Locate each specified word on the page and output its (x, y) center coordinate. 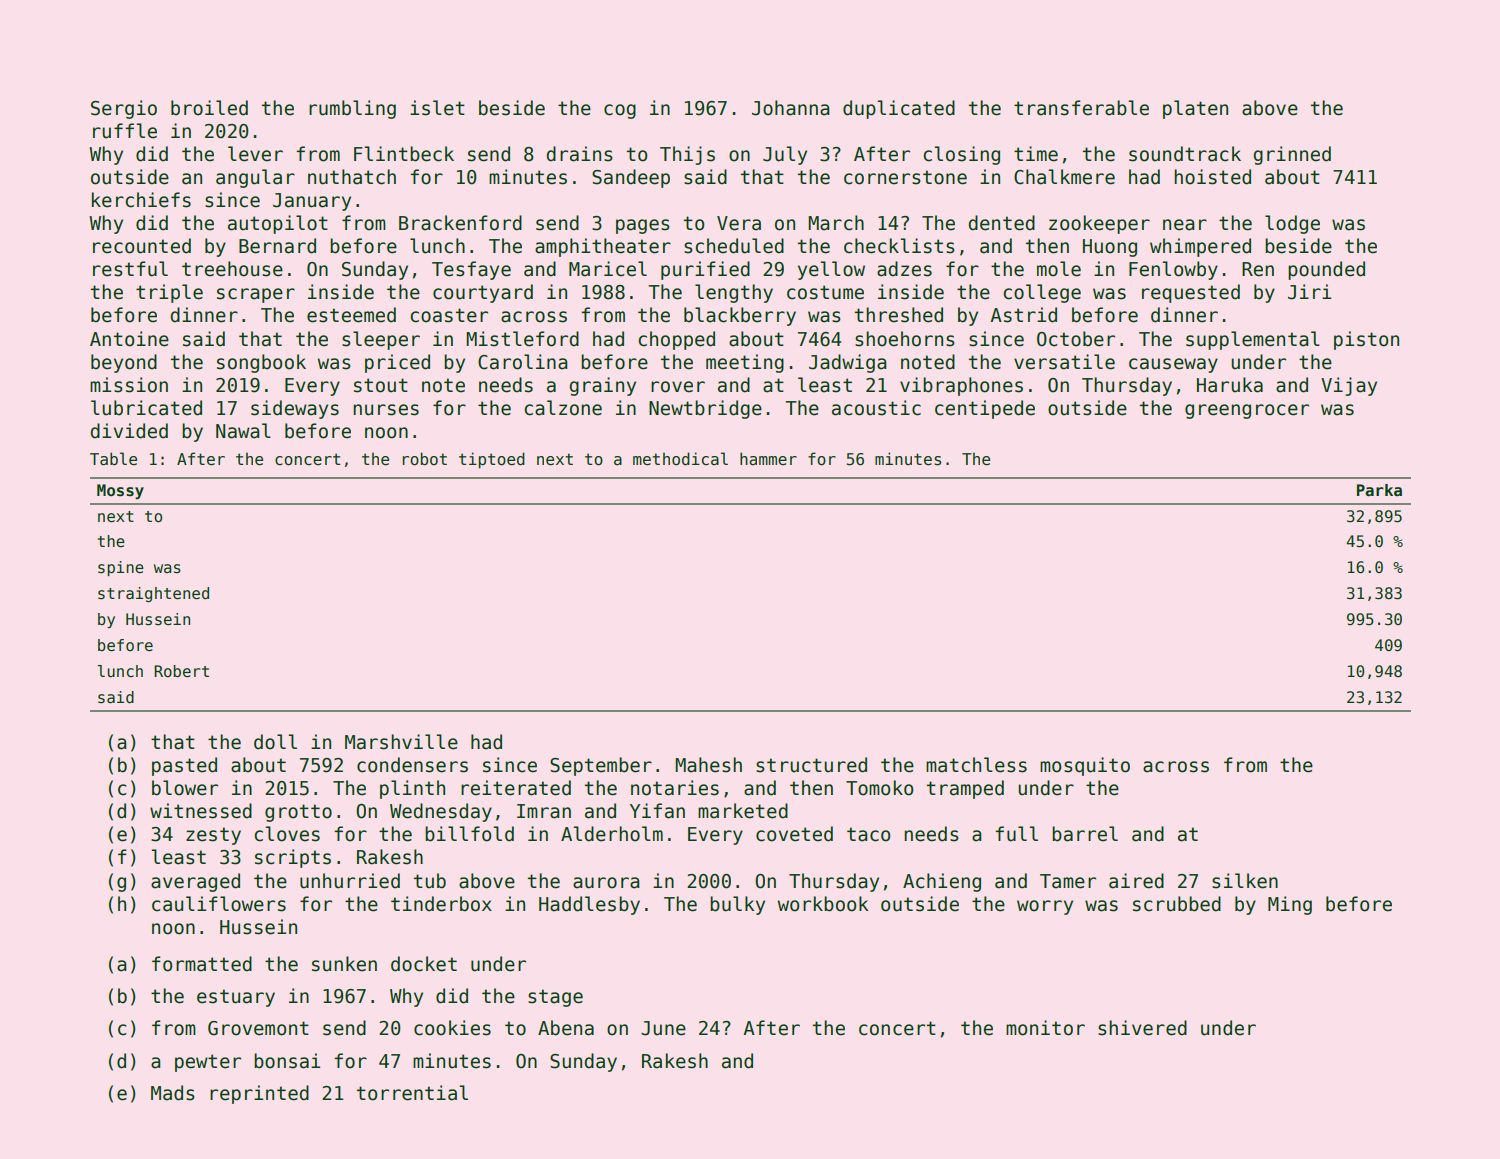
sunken (344, 964)
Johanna (791, 108)
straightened (153, 594)
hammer (768, 458)
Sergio (124, 109)
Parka (1379, 490)
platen (1195, 109)
